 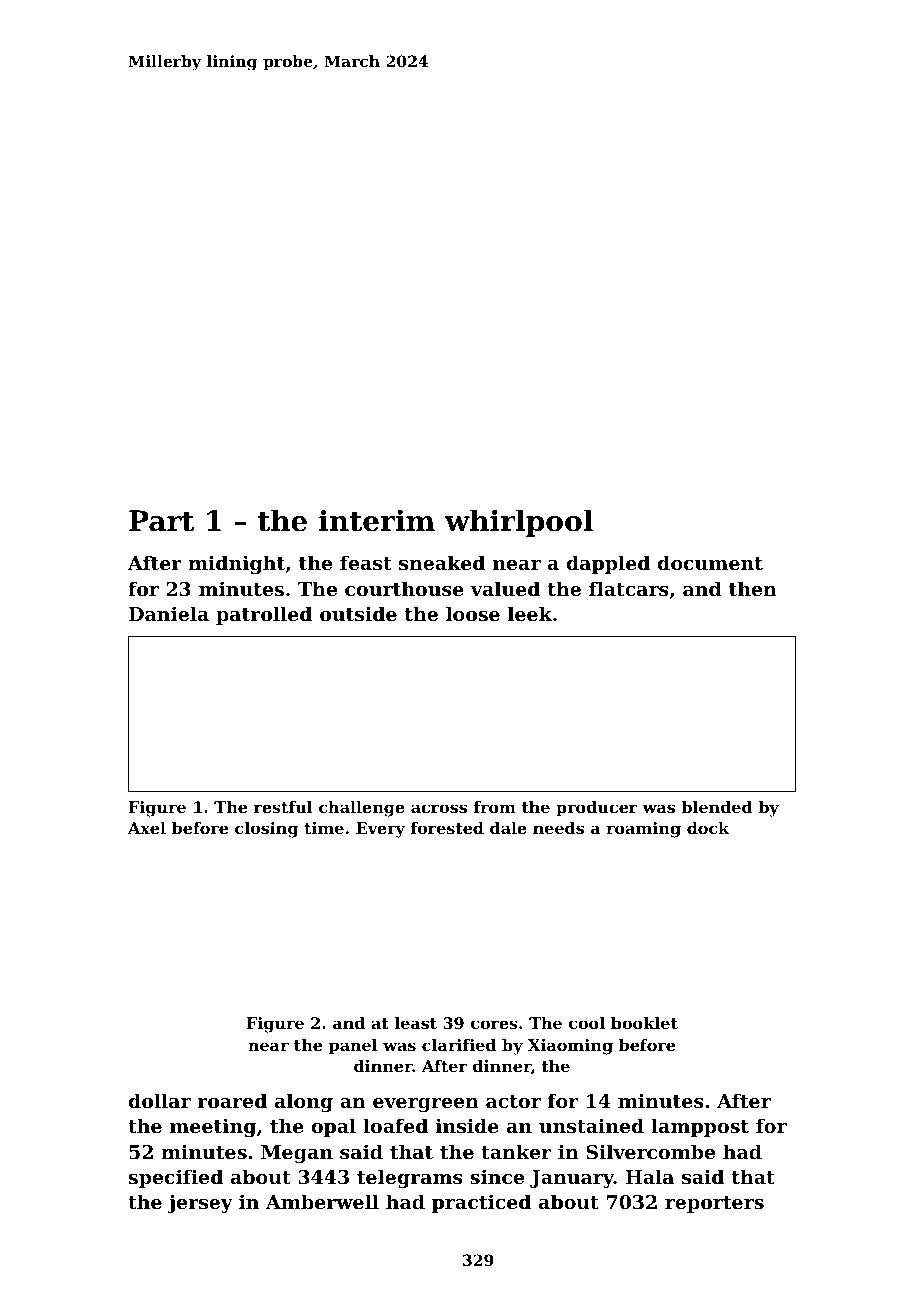 I want to click on jersey, so click(x=200, y=1203).
